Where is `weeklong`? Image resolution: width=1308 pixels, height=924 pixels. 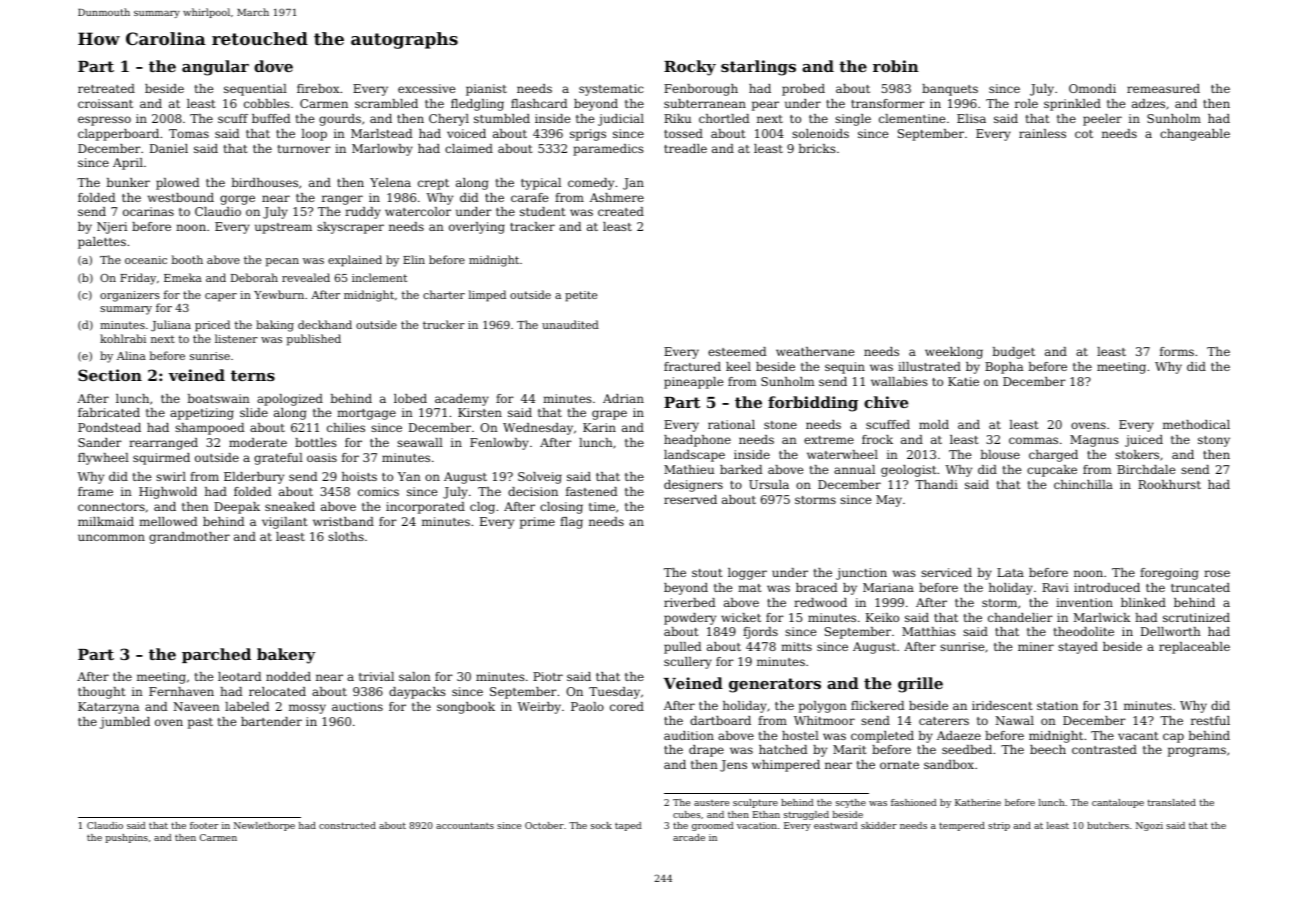
weeklong is located at coordinates (954, 353).
